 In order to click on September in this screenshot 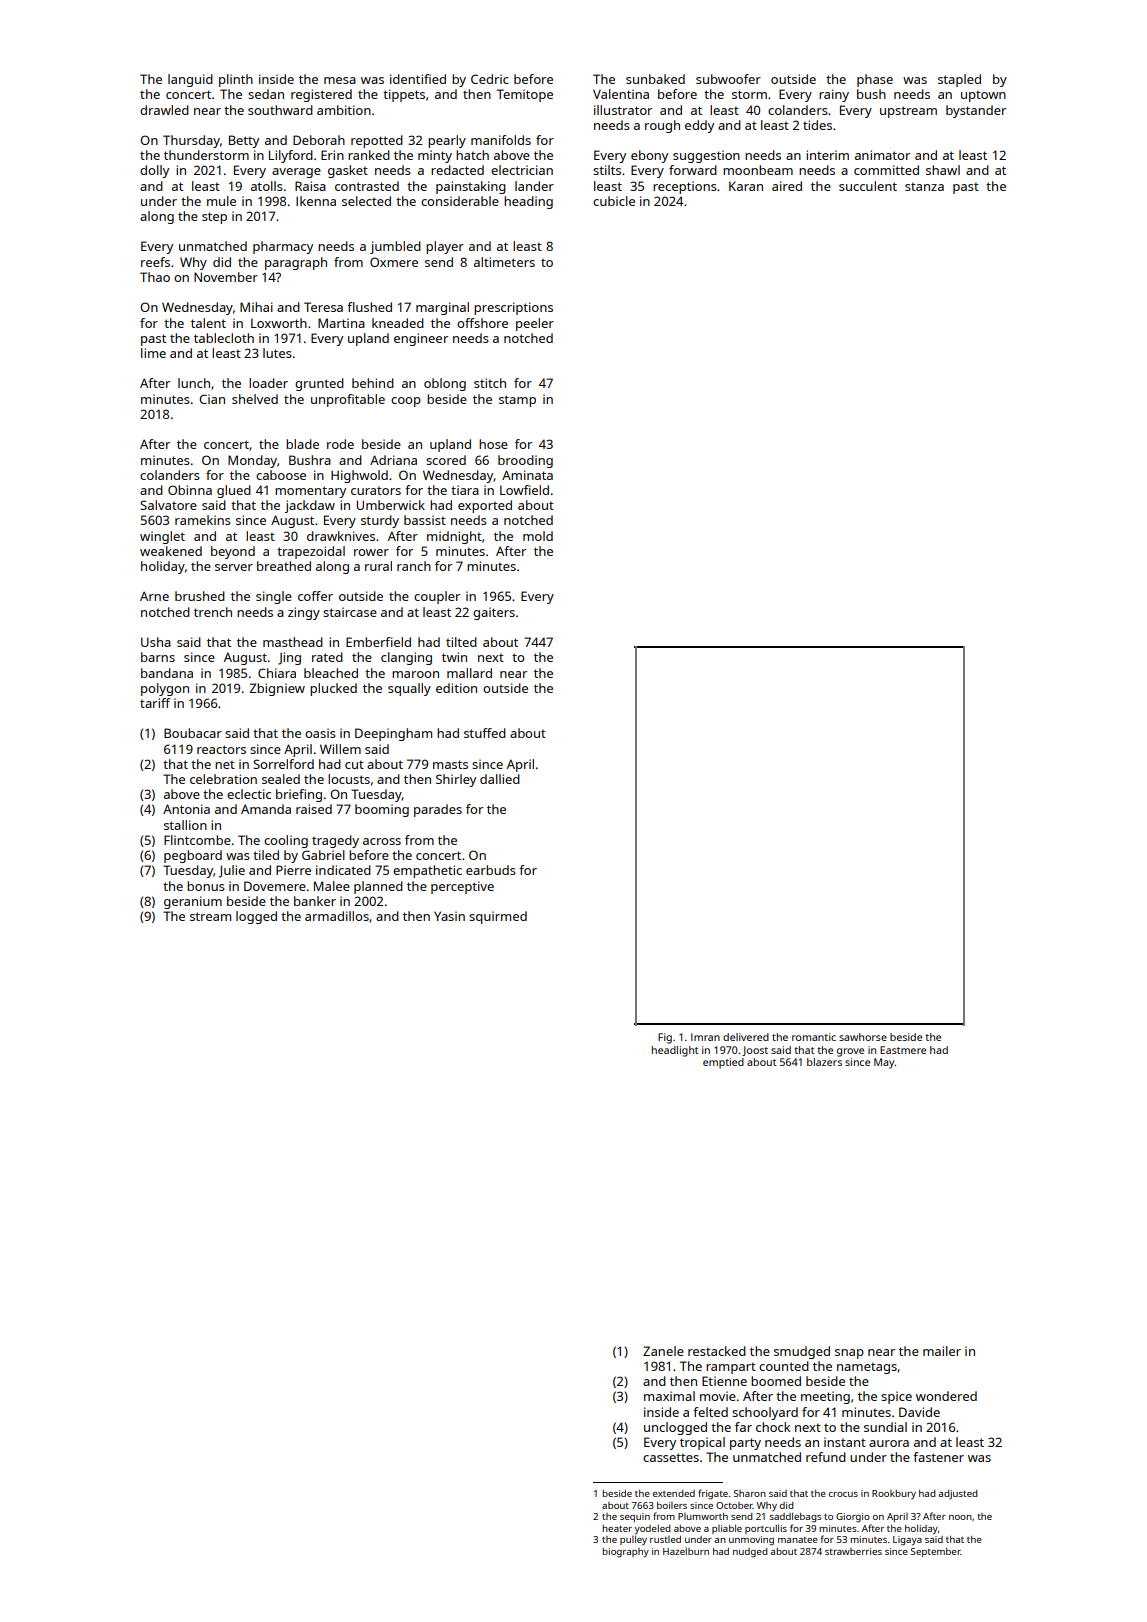, I will do `click(936, 1552)`.
